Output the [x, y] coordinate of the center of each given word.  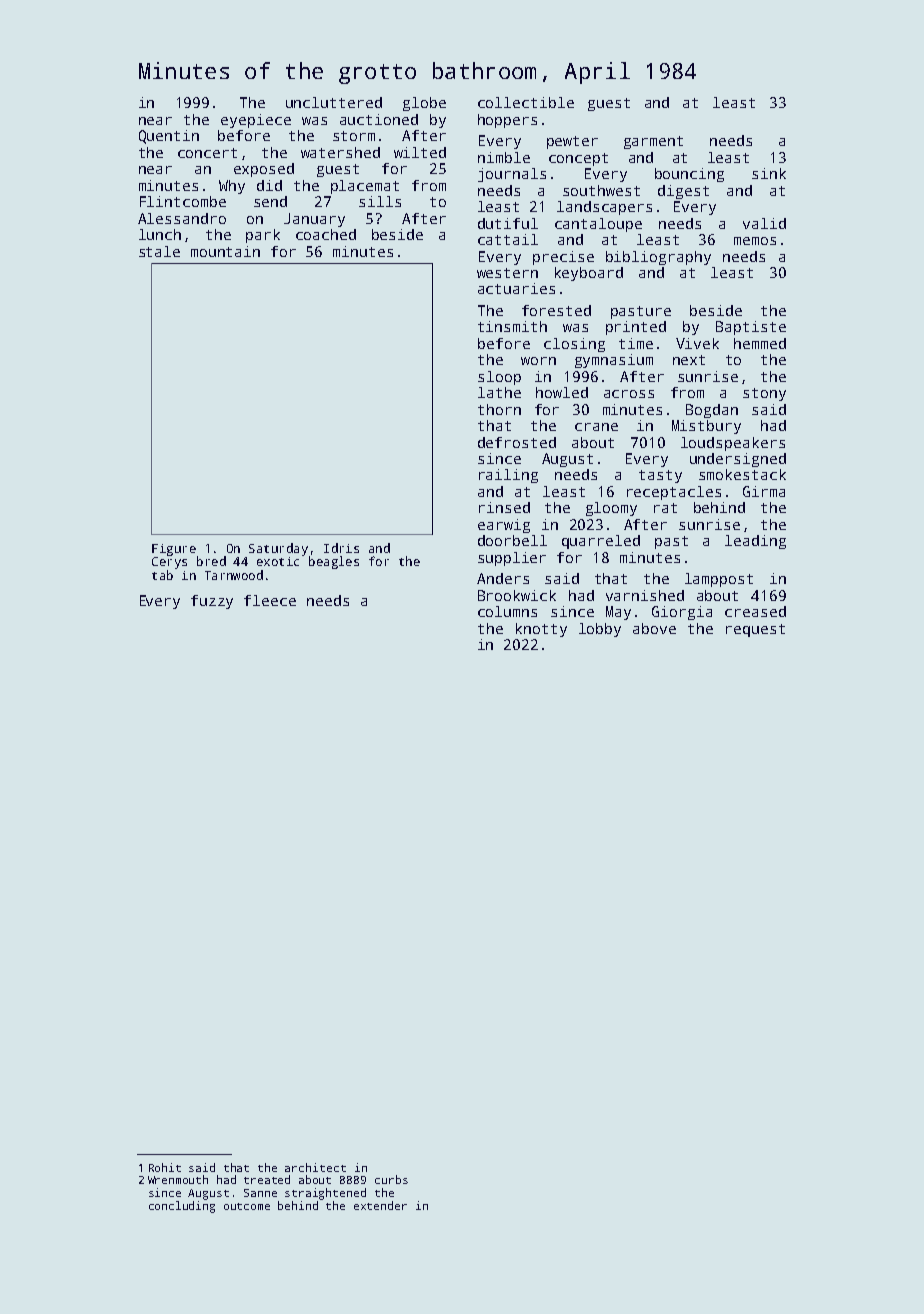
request [755, 630]
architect [315, 1167]
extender [380, 1205]
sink [769, 173]
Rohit [165, 1167]
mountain [225, 251]
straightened [325, 1194]
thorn [499, 409]
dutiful [508, 223]
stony [764, 394]
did [269, 185]
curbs [391, 1179]
